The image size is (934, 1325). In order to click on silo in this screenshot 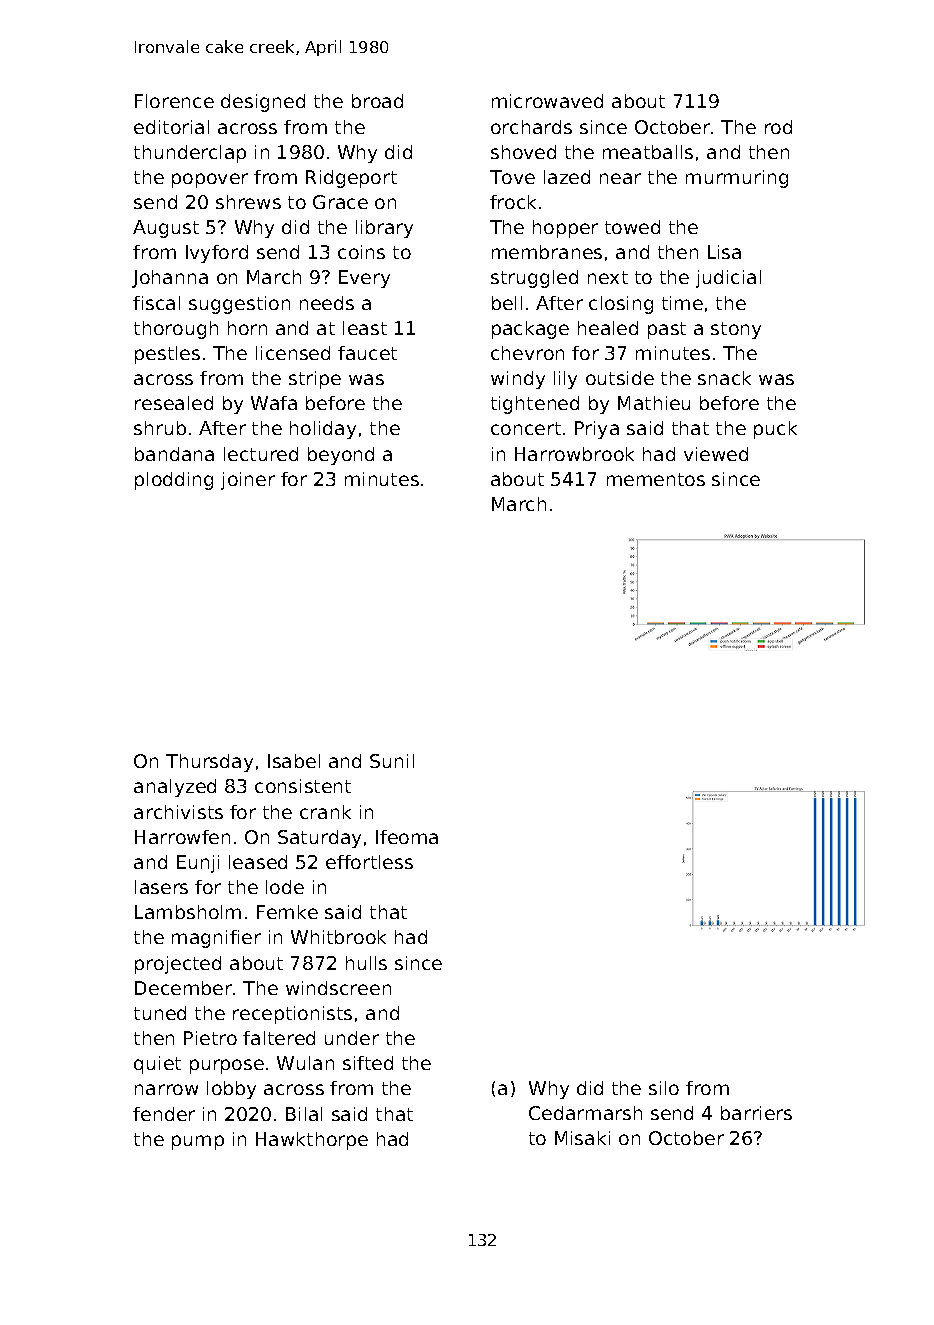, I will do `click(664, 1088)`.
